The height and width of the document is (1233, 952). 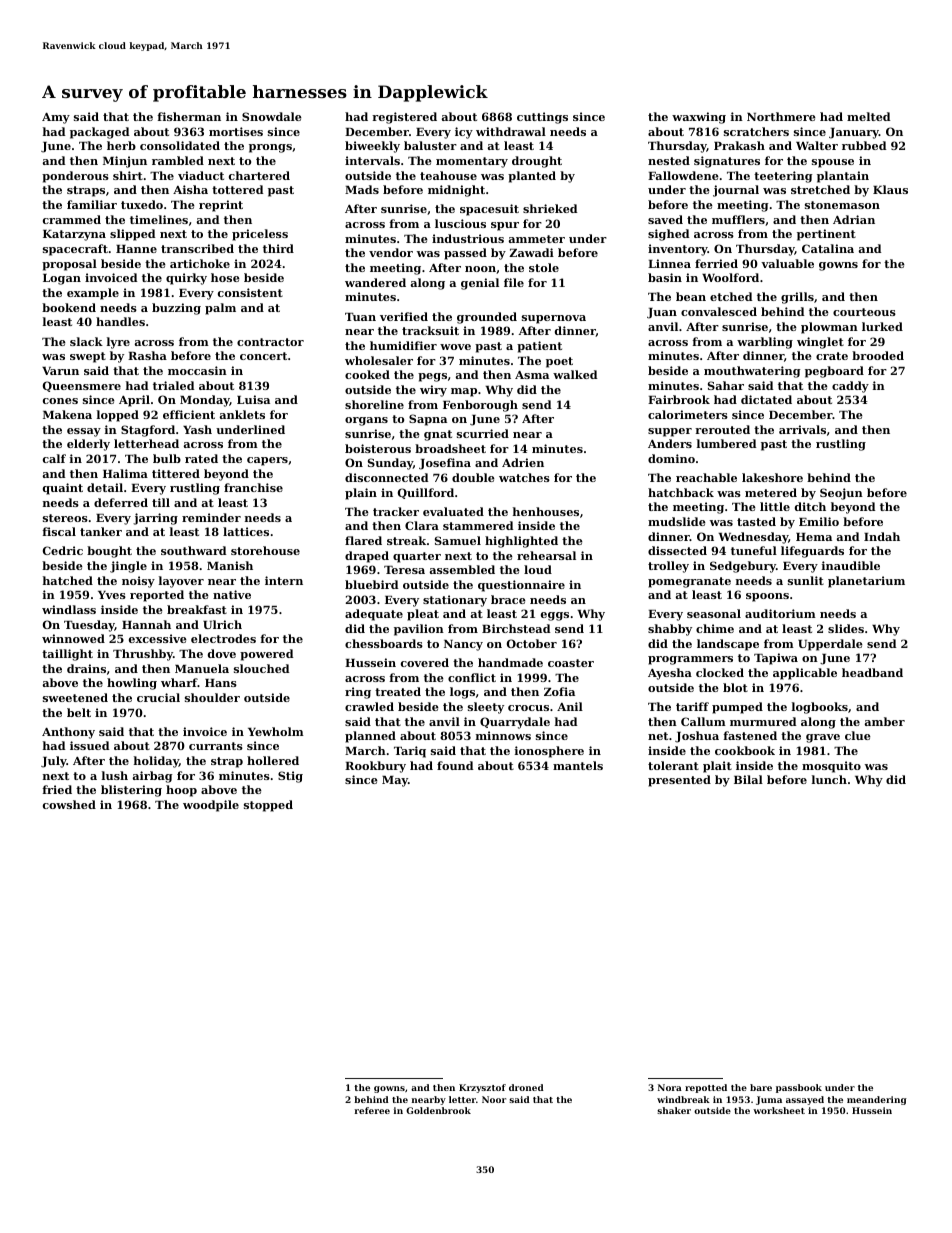 I want to click on cuttings, so click(x=542, y=118).
